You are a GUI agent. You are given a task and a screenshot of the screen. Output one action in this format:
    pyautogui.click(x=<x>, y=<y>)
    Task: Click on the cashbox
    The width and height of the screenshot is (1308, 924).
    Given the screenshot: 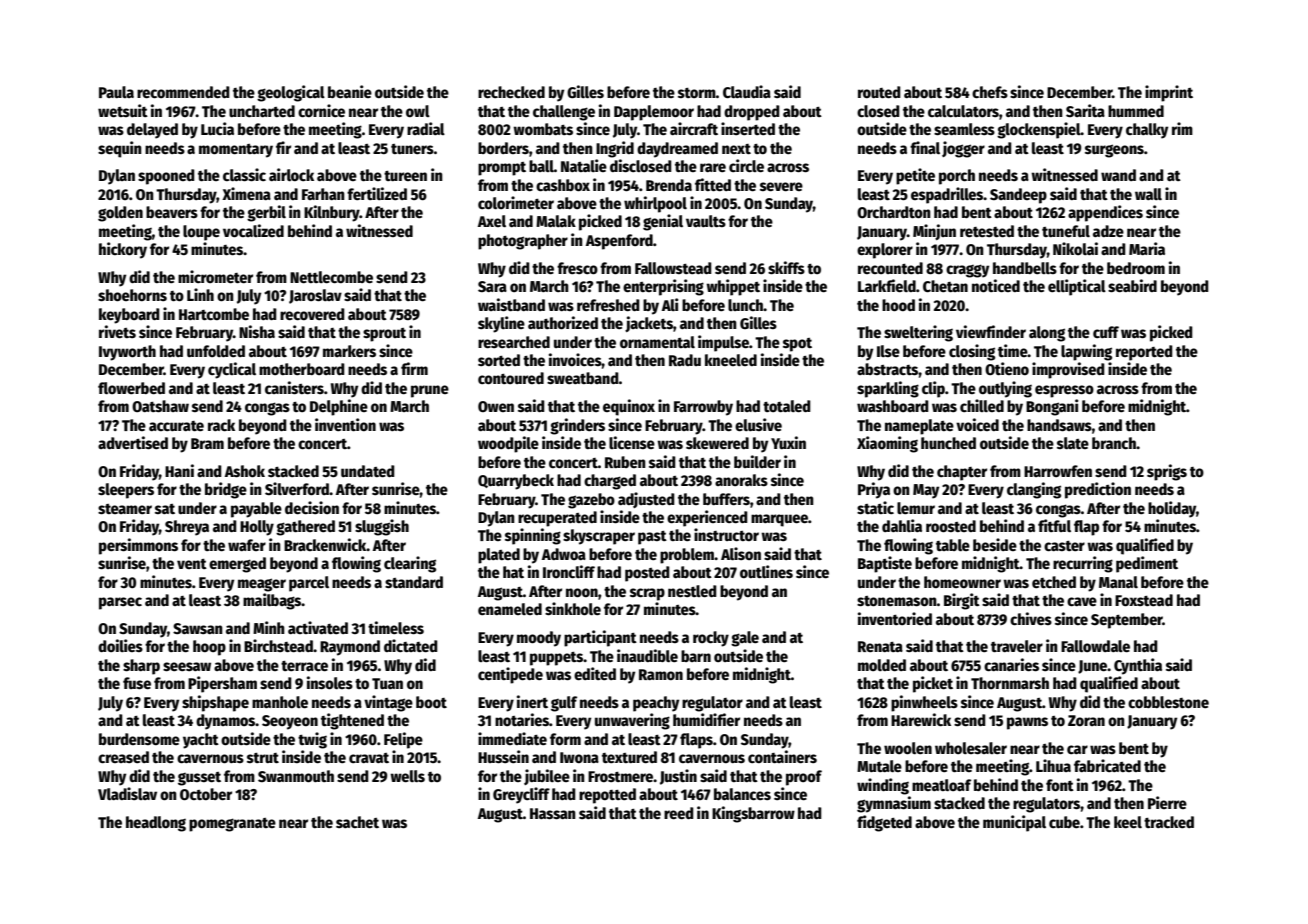 What is the action you would take?
    pyautogui.click(x=563, y=185)
